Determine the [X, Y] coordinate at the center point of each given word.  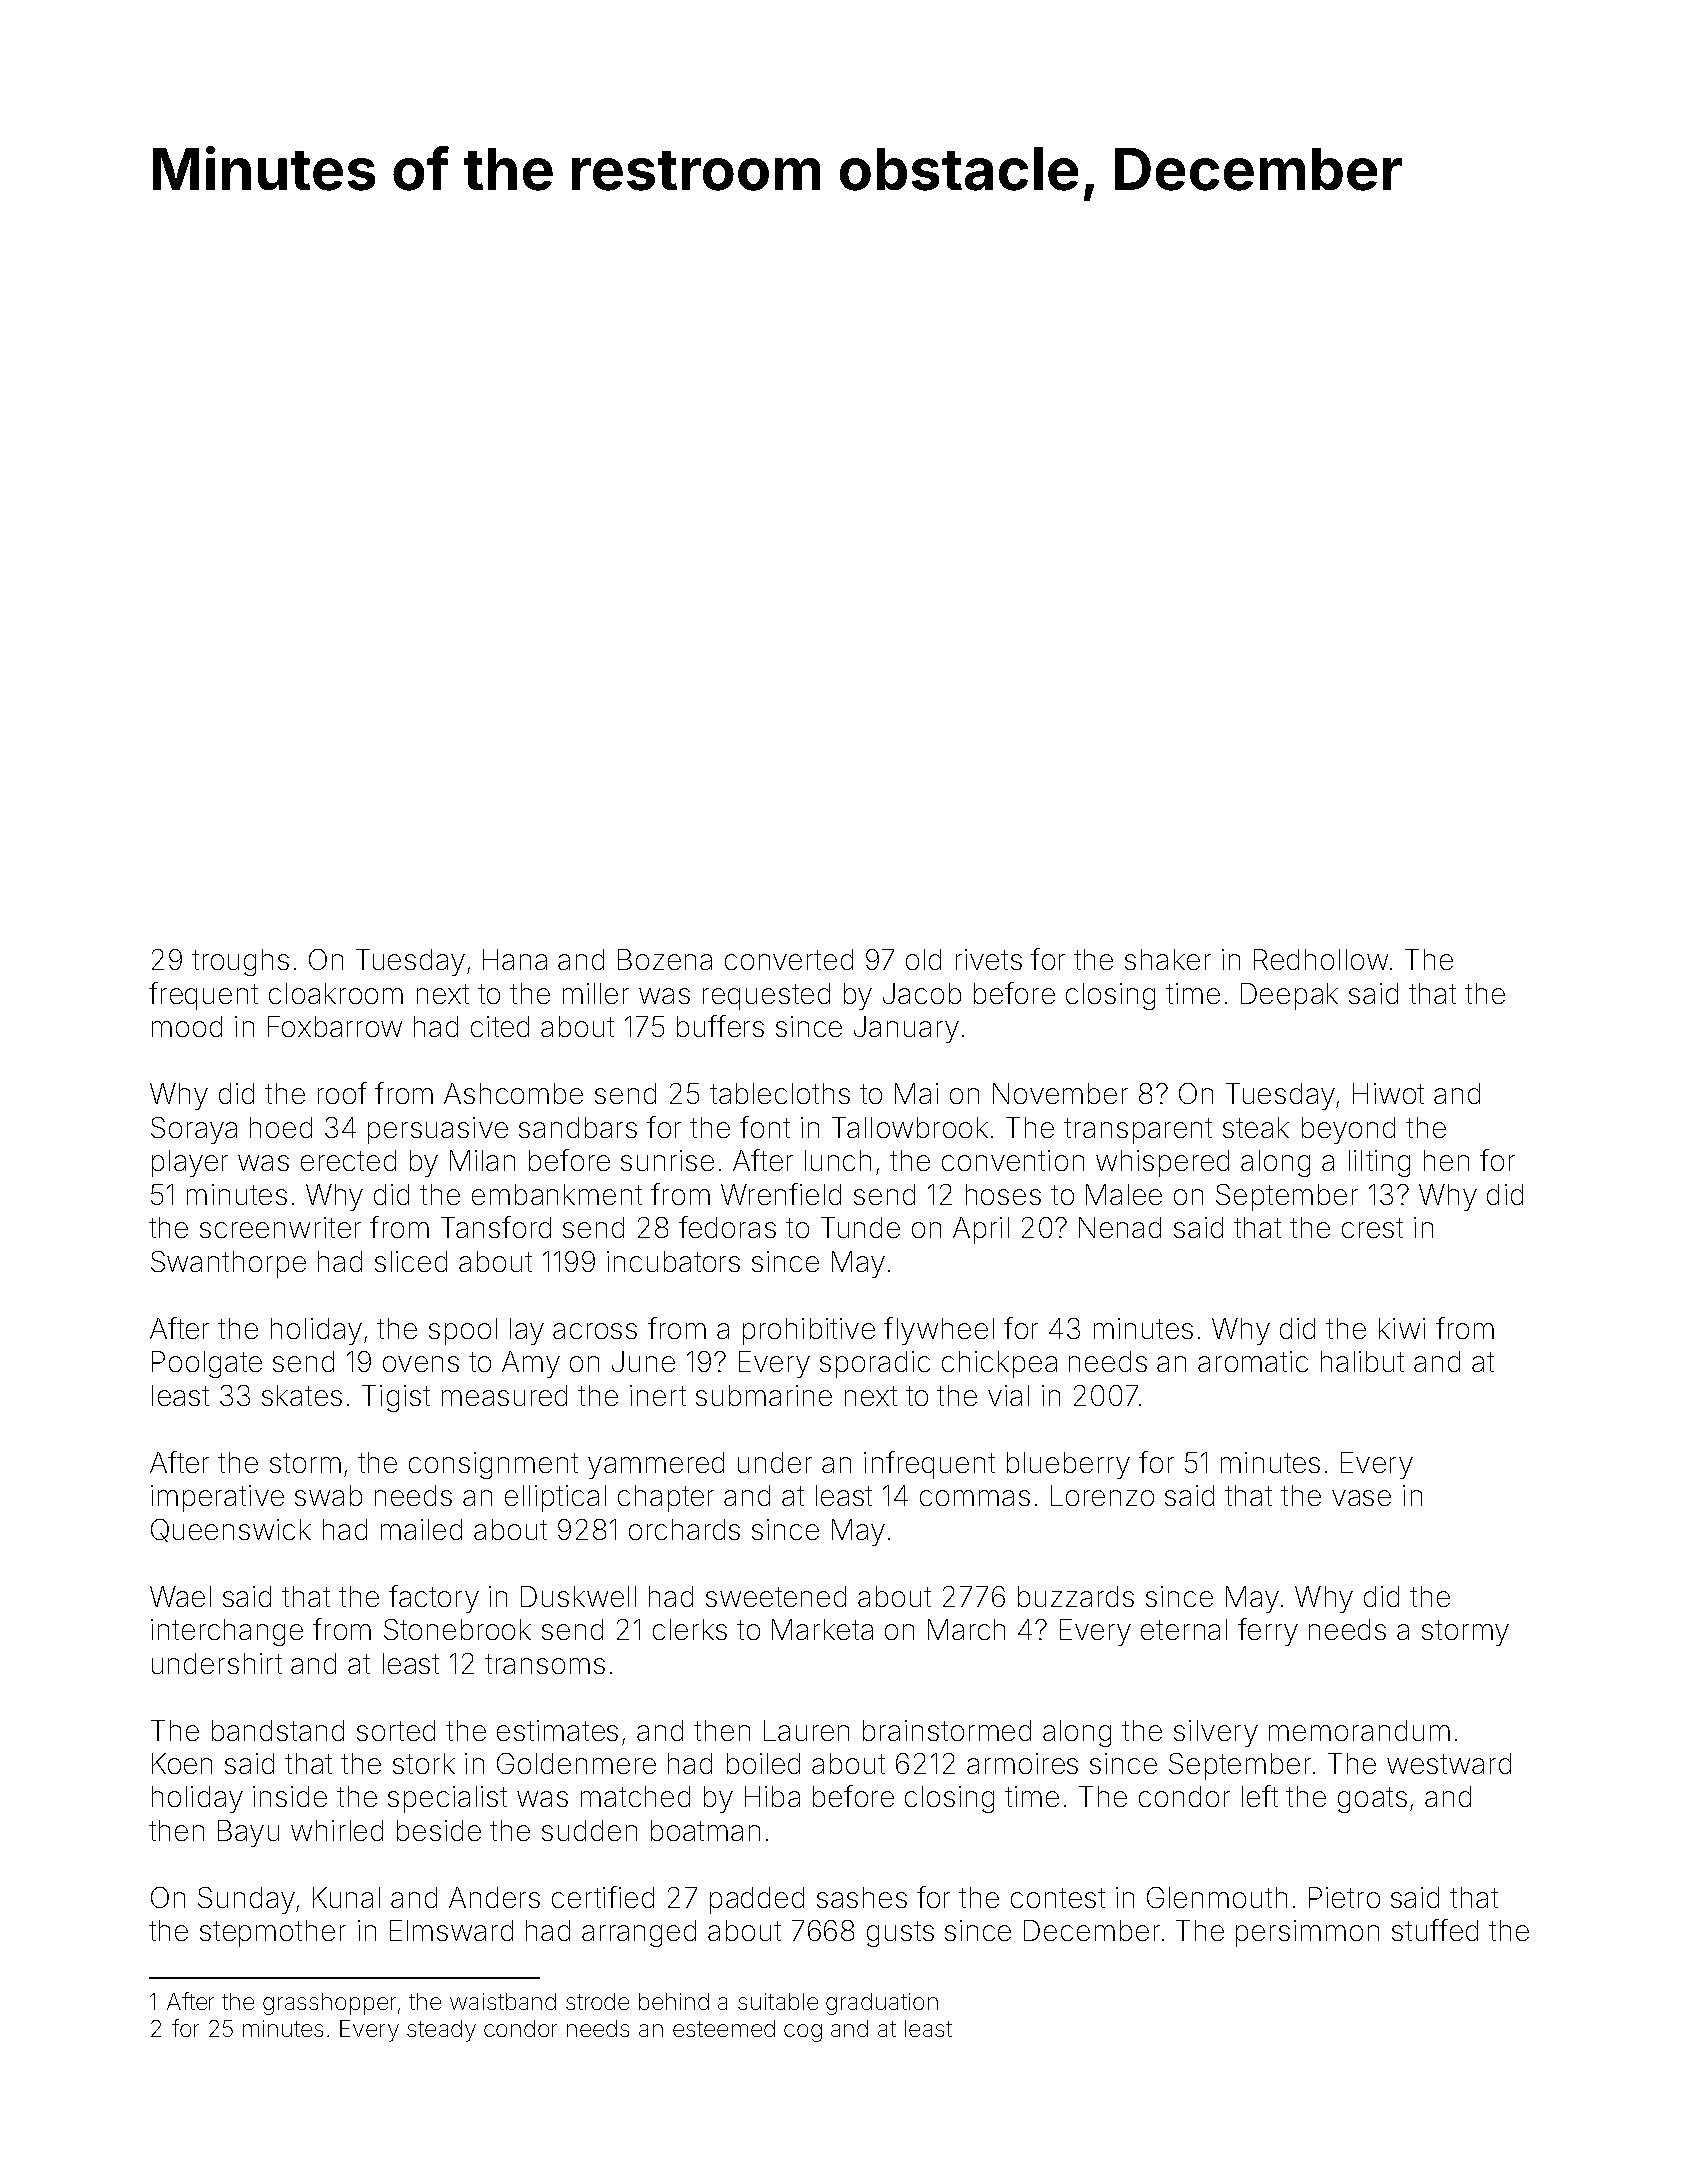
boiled [763, 1763]
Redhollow [1321, 959]
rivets [989, 959]
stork [424, 1763]
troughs [240, 962]
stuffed [1435, 1930]
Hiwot [1388, 1093]
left [1260, 1796]
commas [975, 1498]
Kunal [346, 1897]
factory [434, 1599]
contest [1058, 1898]
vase [1361, 1498]
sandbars [578, 1127]
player [190, 1163]
